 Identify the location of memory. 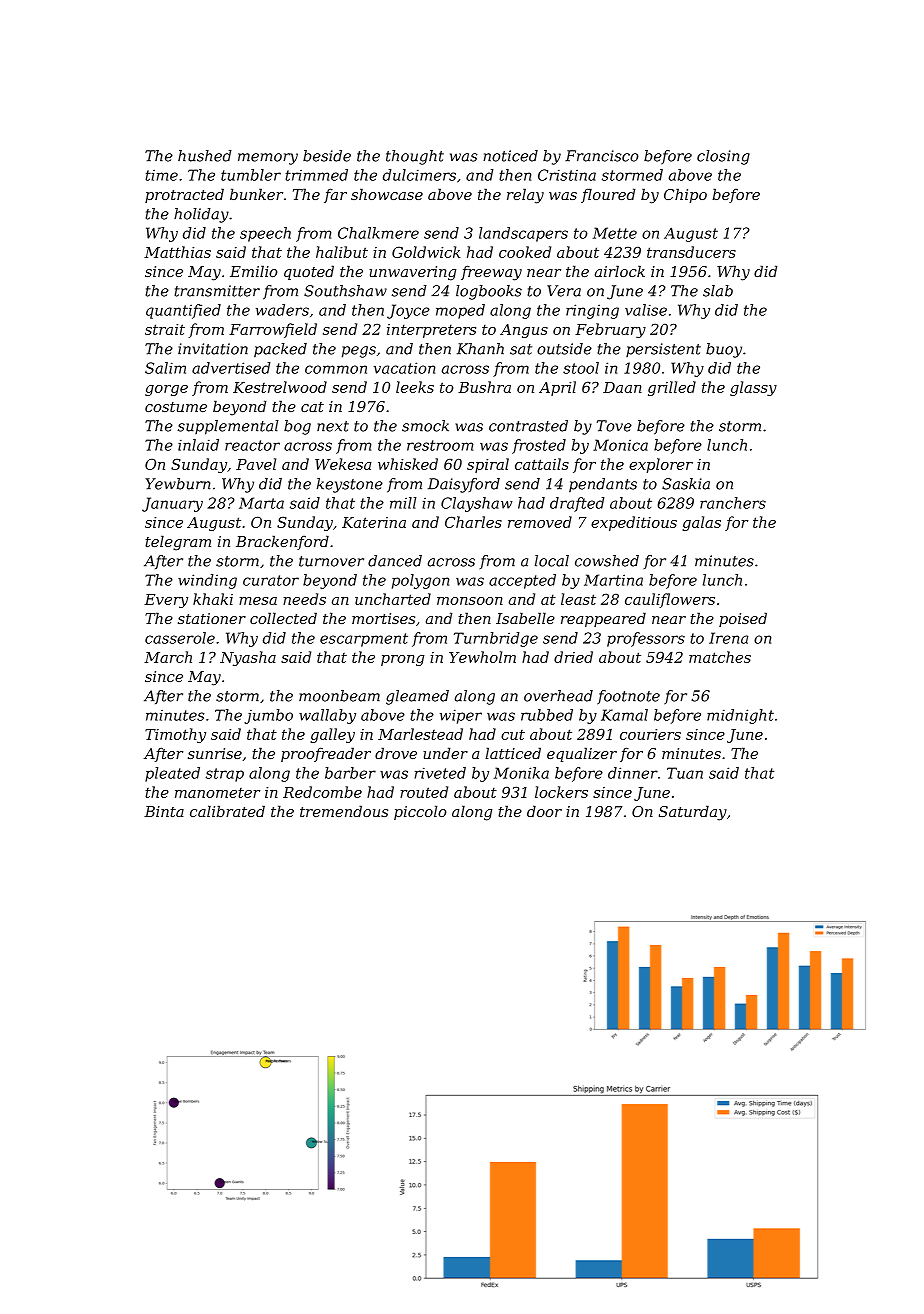
(268, 159).
